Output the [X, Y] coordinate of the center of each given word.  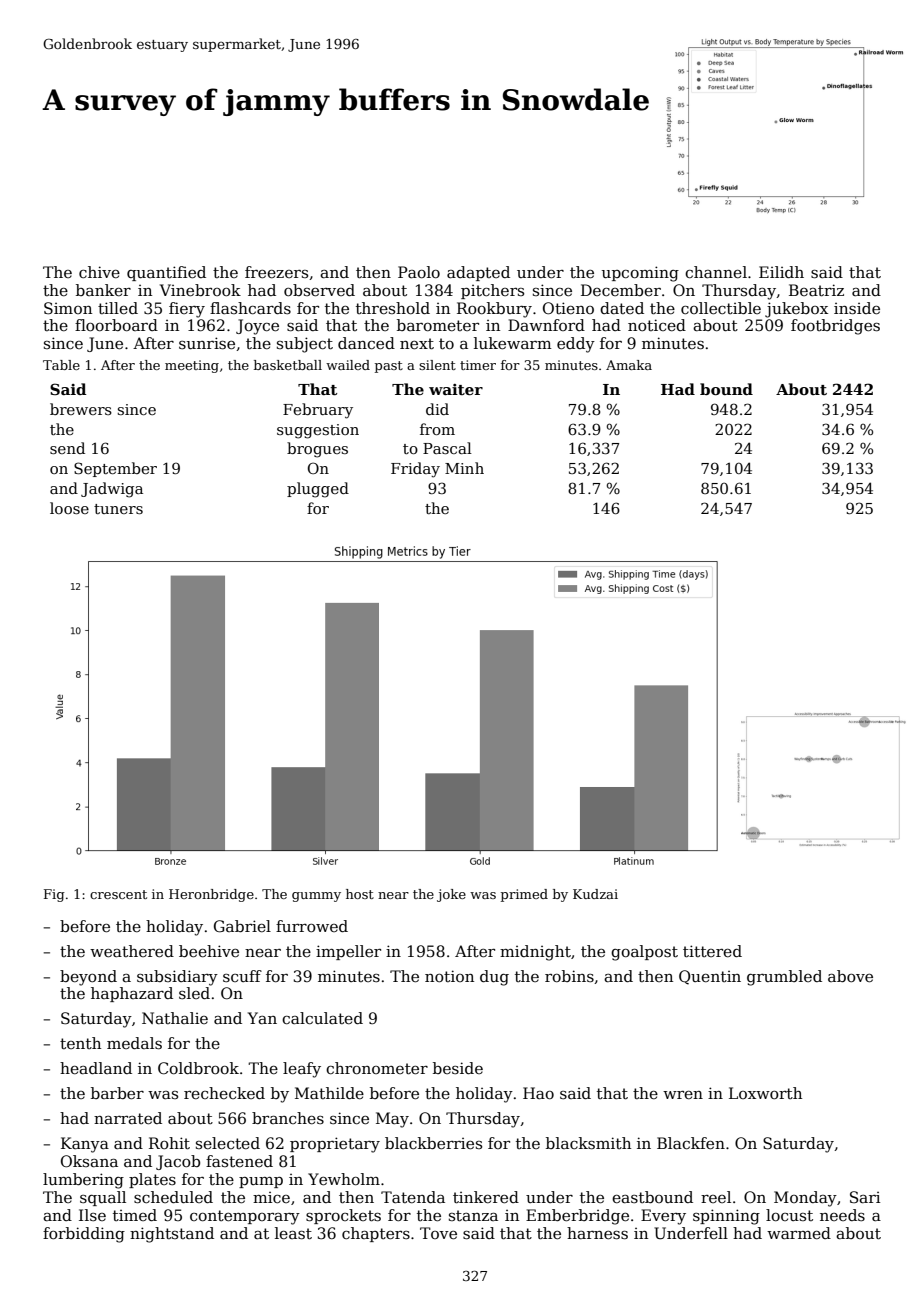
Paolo [419, 272]
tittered [712, 951]
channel [716, 272]
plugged [318, 490]
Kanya [85, 1145]
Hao [538, 1093]
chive [99, 272]
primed [524, 895]
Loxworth [765, 1093]
